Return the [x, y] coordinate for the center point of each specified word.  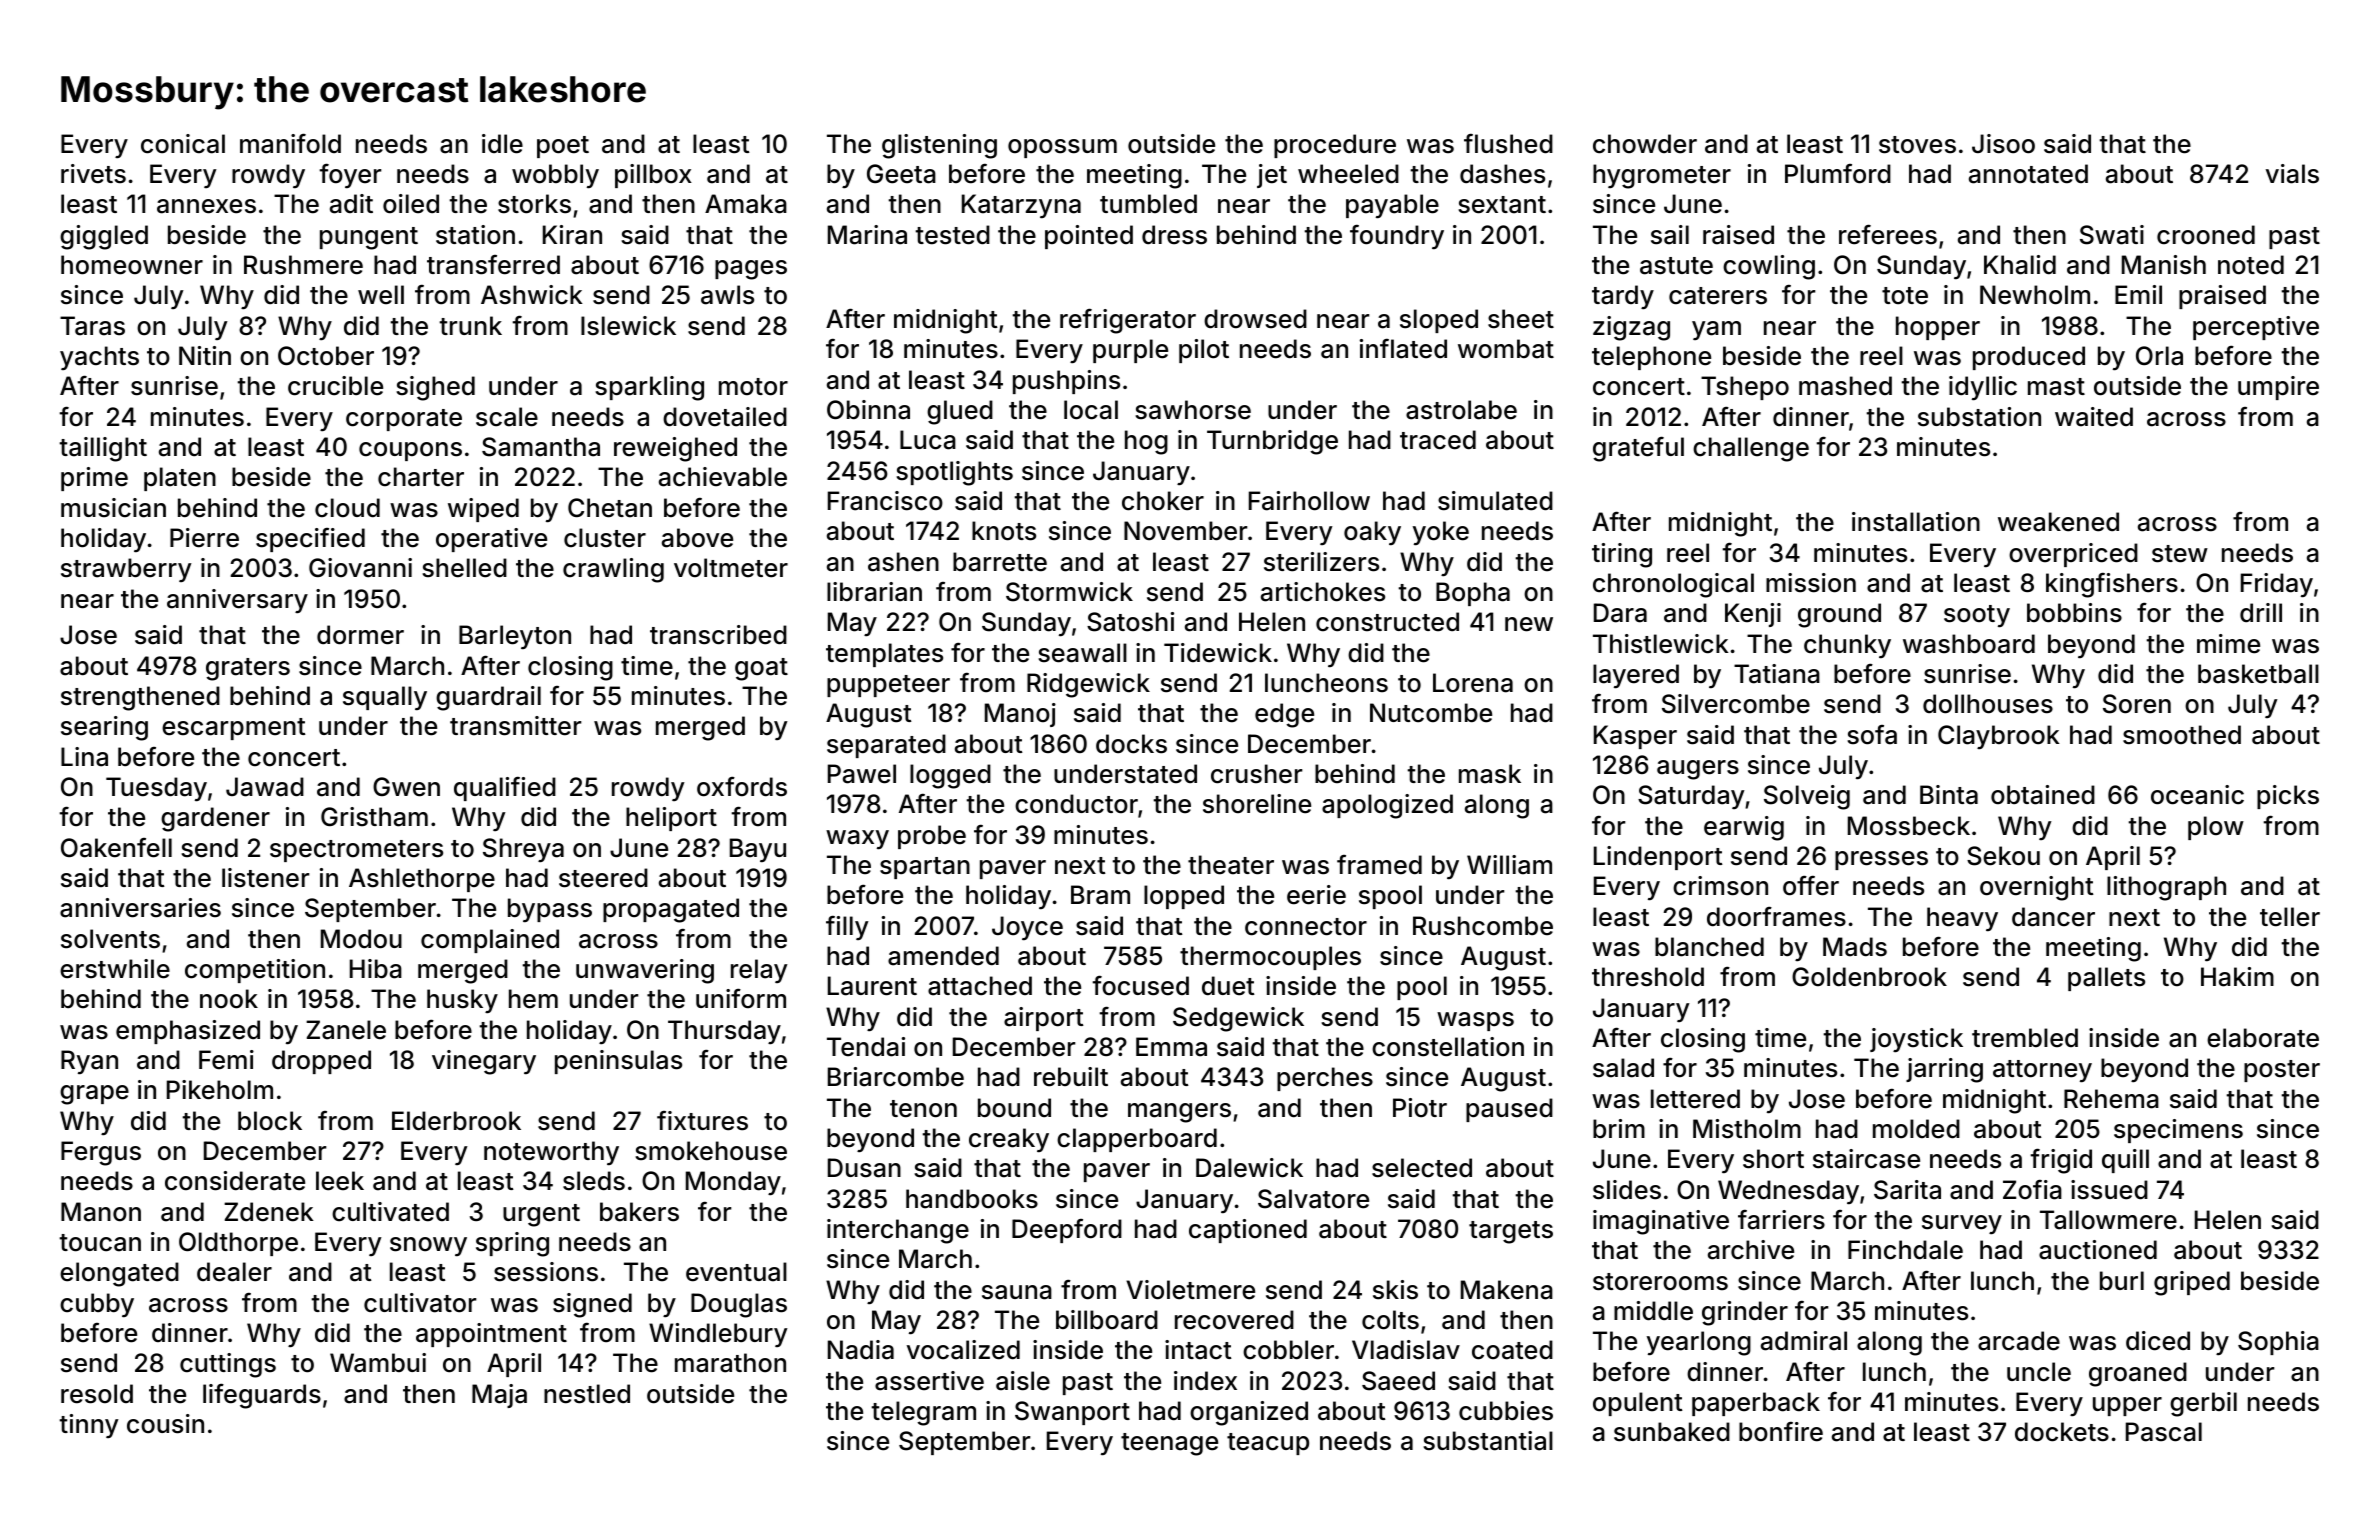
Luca [928, 440]
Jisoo [2003, 144]
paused [1509, 1110]
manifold [290, 143]
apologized [1387, 806]
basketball [2258, 674]
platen [180, 479]
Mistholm [1747, 1129]
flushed [1508, 143]
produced [2029, 358]
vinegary [484, 1062]
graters [248, 669]
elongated [119, 1274]
